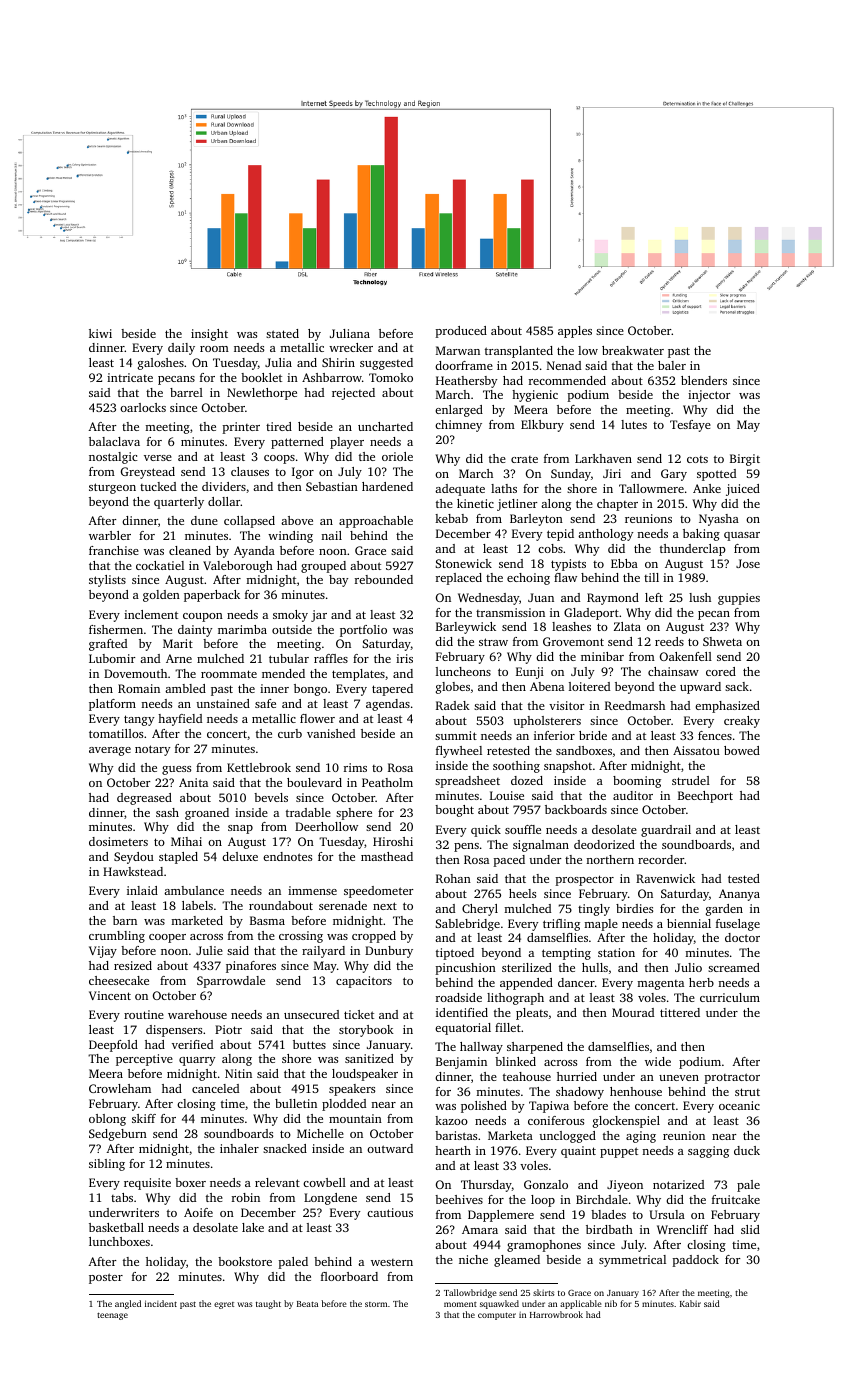  I want to click on lush, so click(700, 597).
